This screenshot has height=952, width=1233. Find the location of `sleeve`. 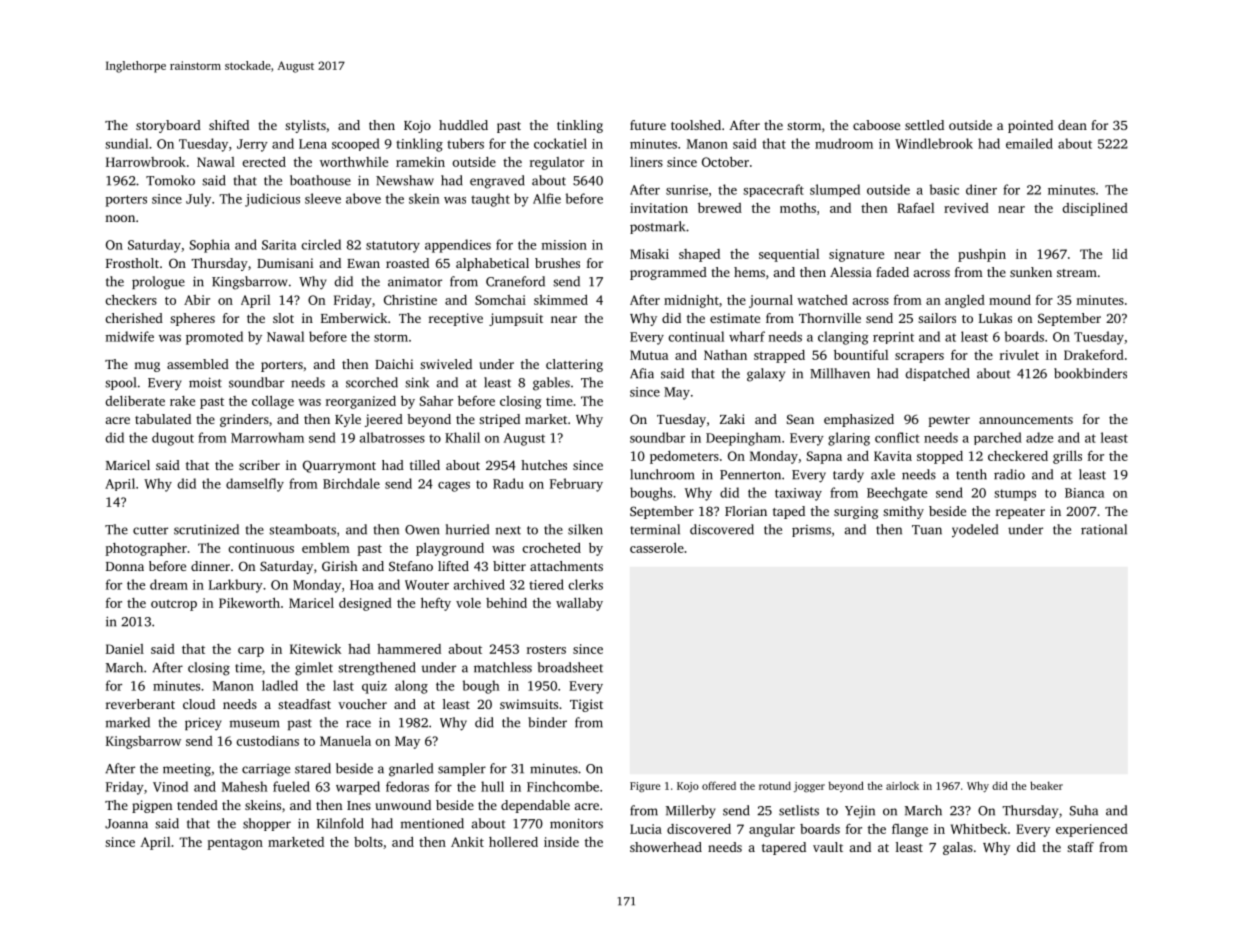

sleeve is located at coordinates (323, 198).
